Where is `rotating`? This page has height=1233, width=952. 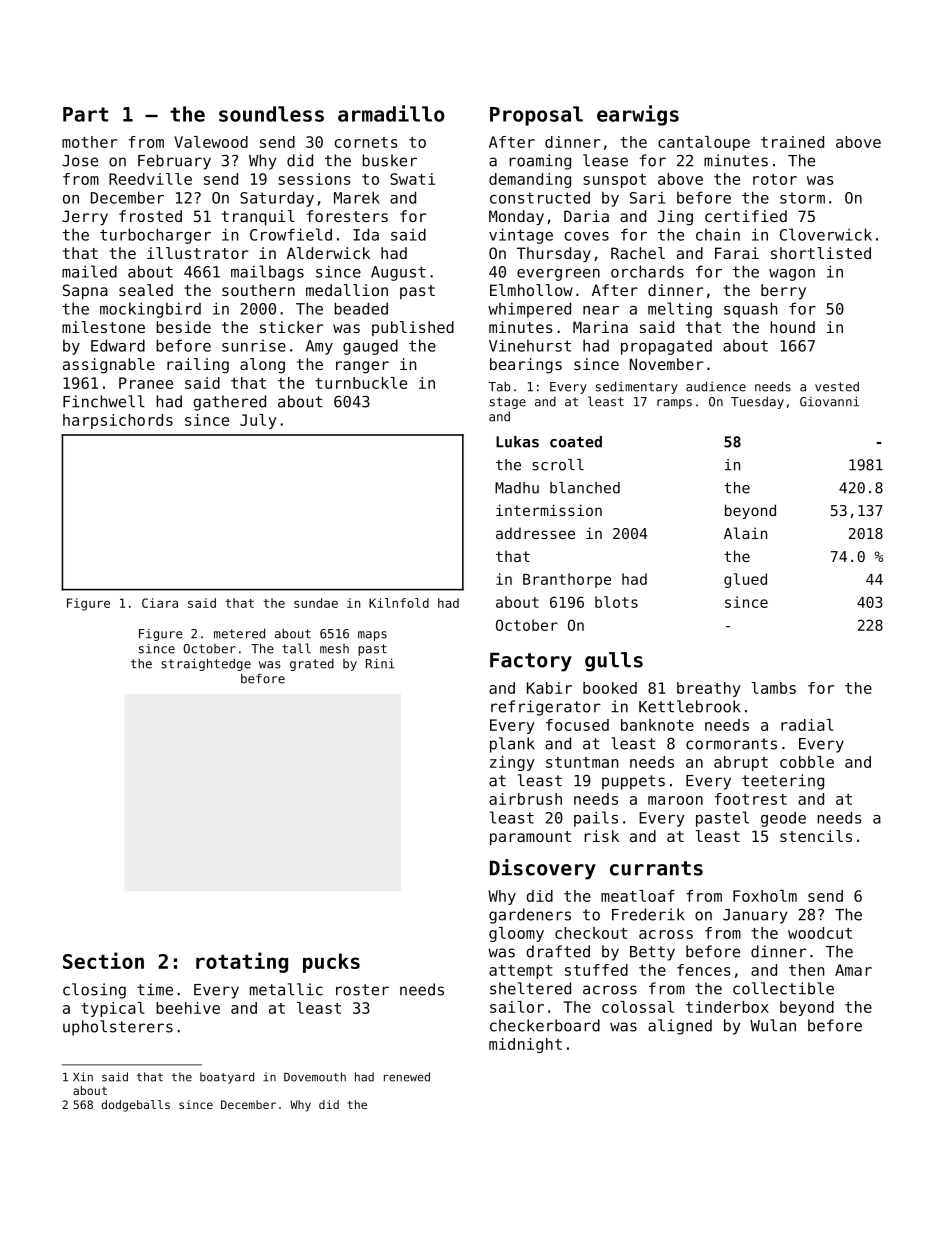
rotating is located at coordinates (242, 962).
